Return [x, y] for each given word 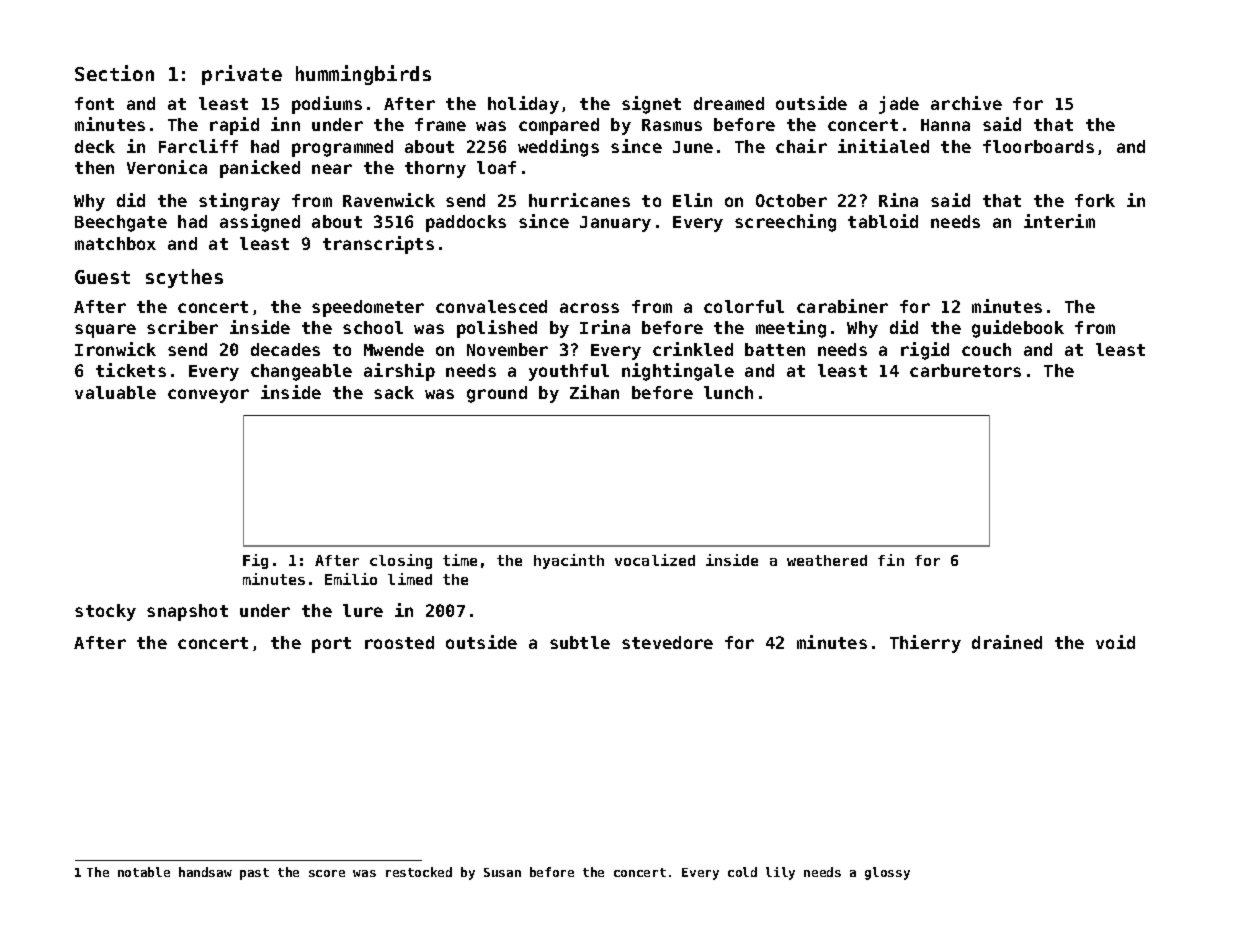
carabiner [842, 306]
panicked [260, 169]
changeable [301, 372]
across [589, 308]
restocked [419, 872]
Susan [502, 872]
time [460, 560]
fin [891, 560]
